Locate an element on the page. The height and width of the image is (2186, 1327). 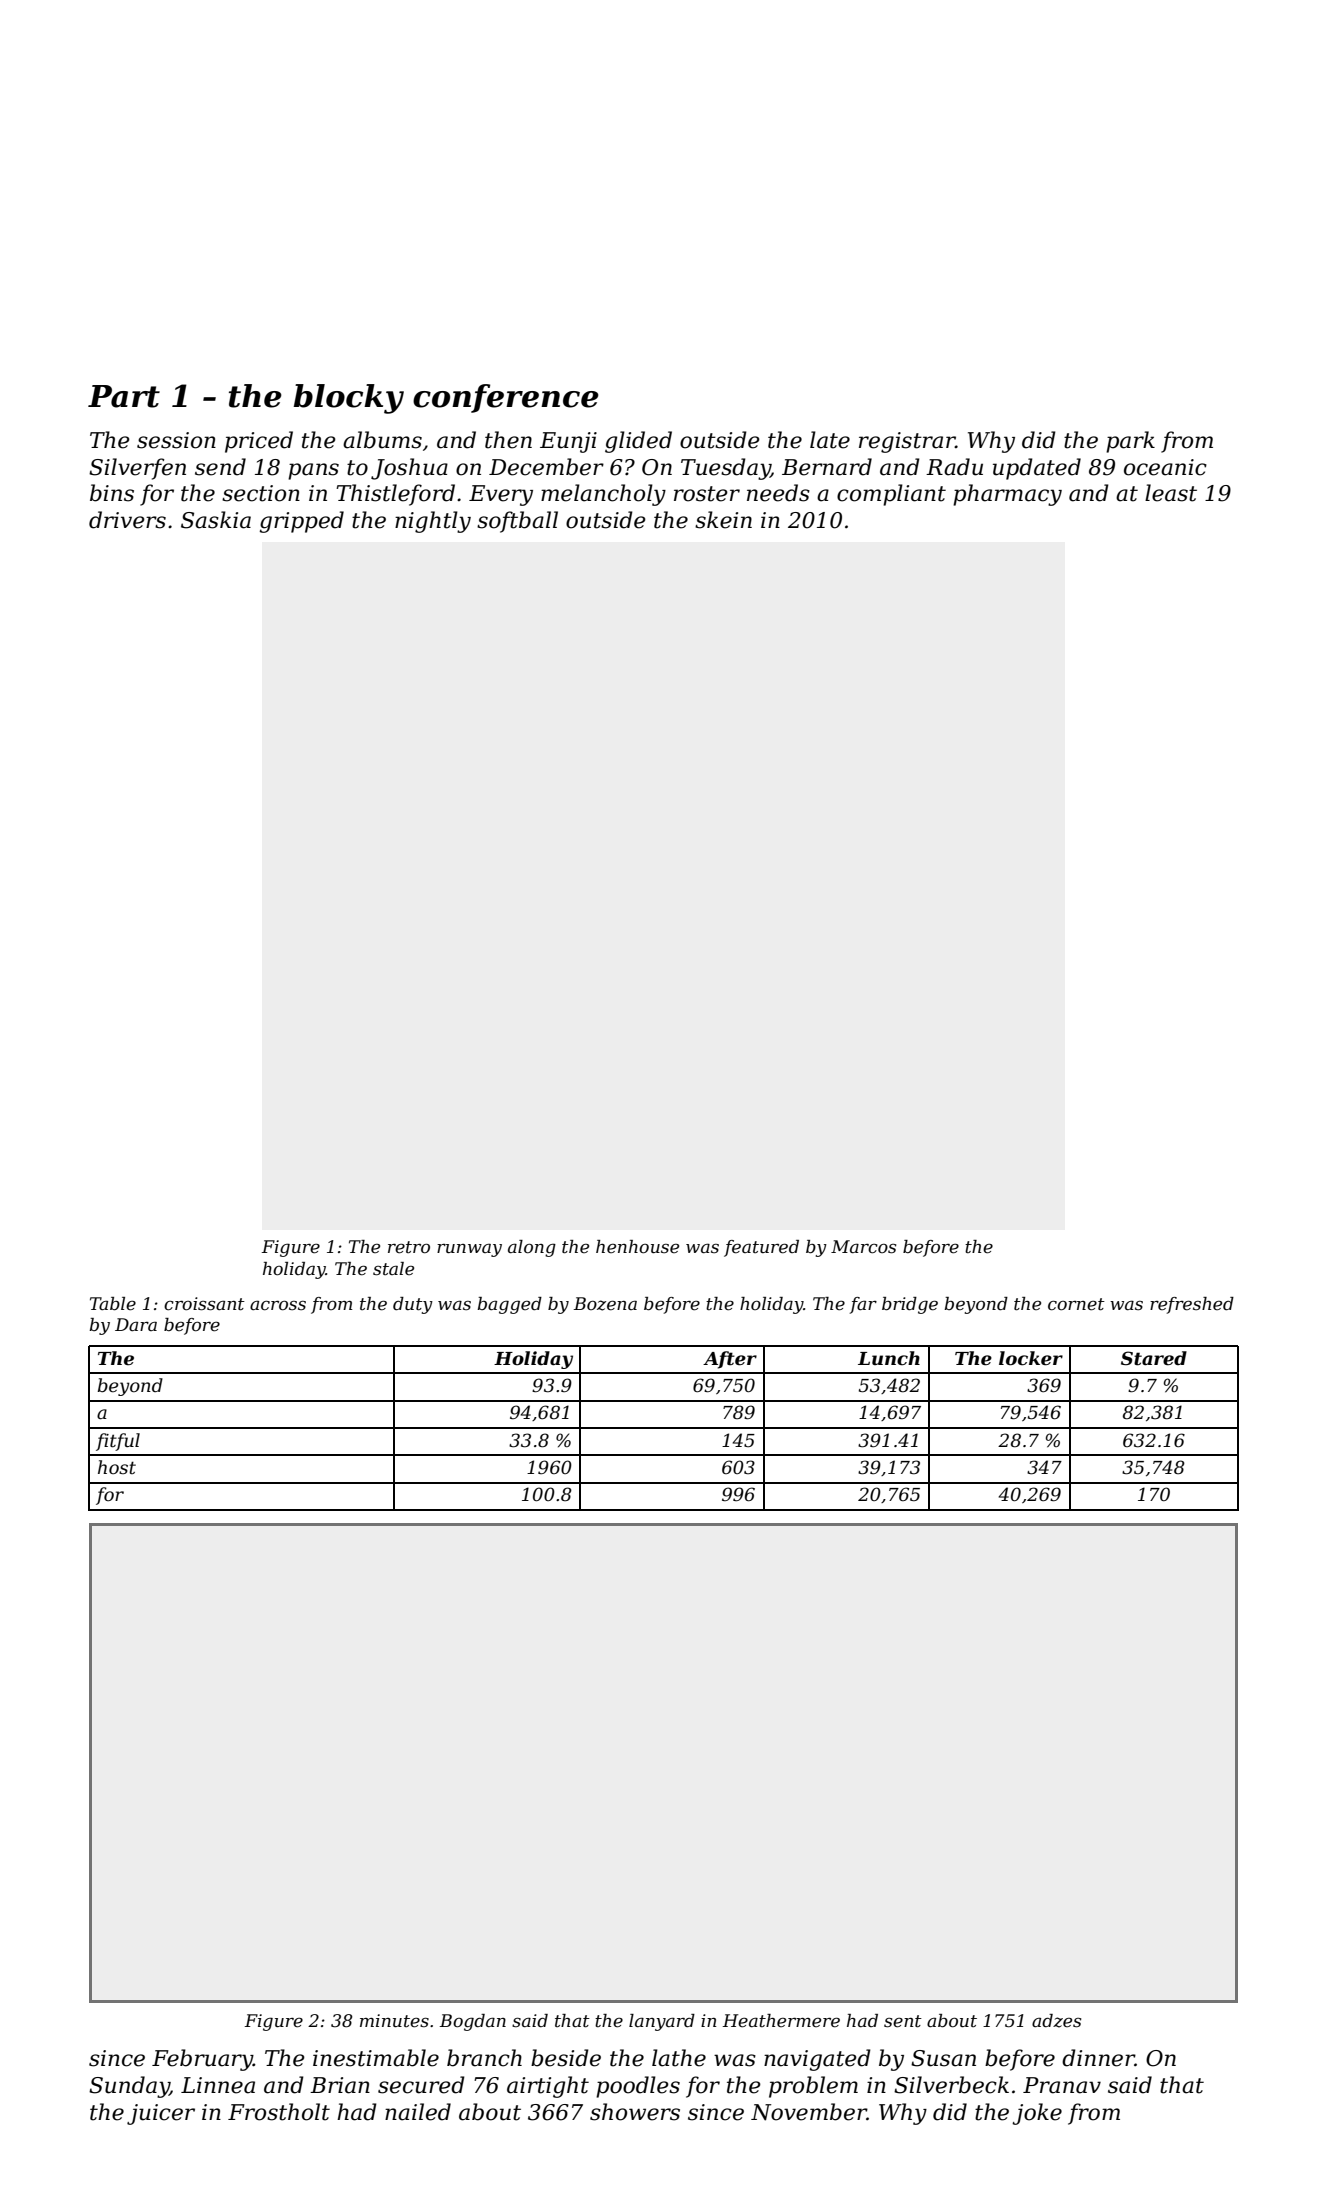
bins is located at coordinates (112, 493).
